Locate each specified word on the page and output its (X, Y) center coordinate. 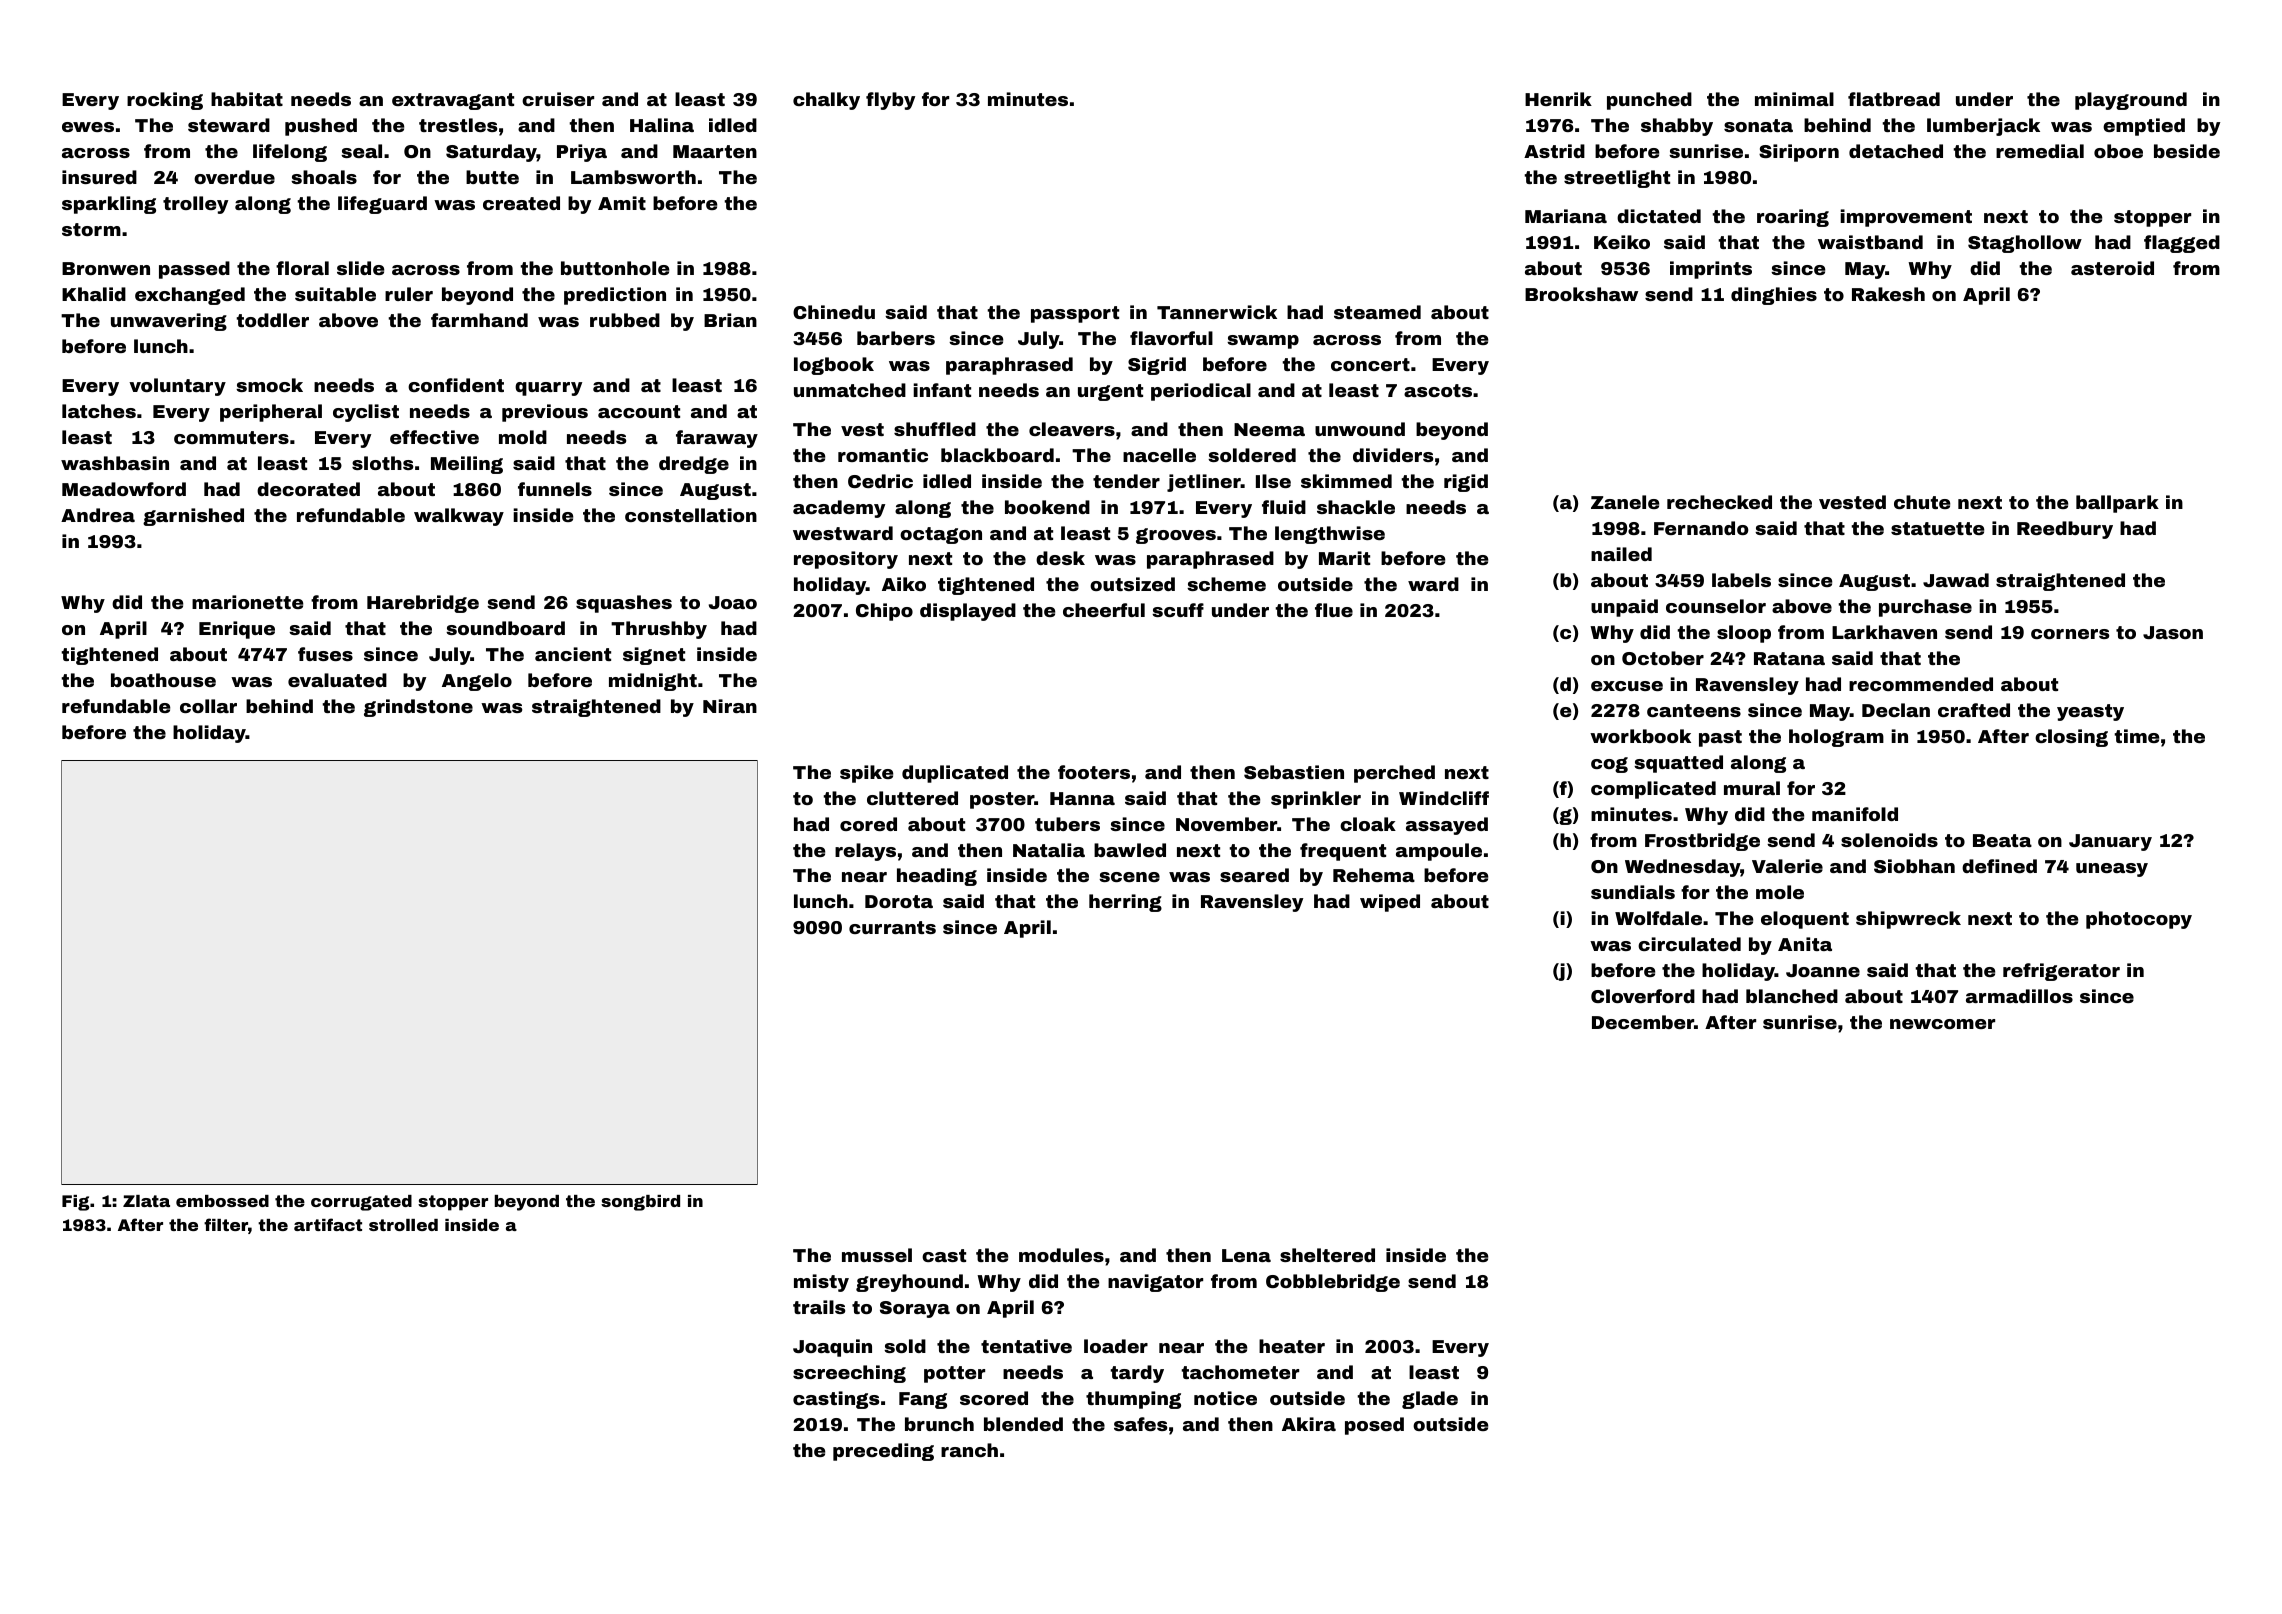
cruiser (558, 99)
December (1643, 1022)
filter (226, 1224)
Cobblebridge (1333, 1283)
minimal (1794, 99)
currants (892, 927)
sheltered (1327, 1255)
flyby (890, 101)
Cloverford (1643, 996)
